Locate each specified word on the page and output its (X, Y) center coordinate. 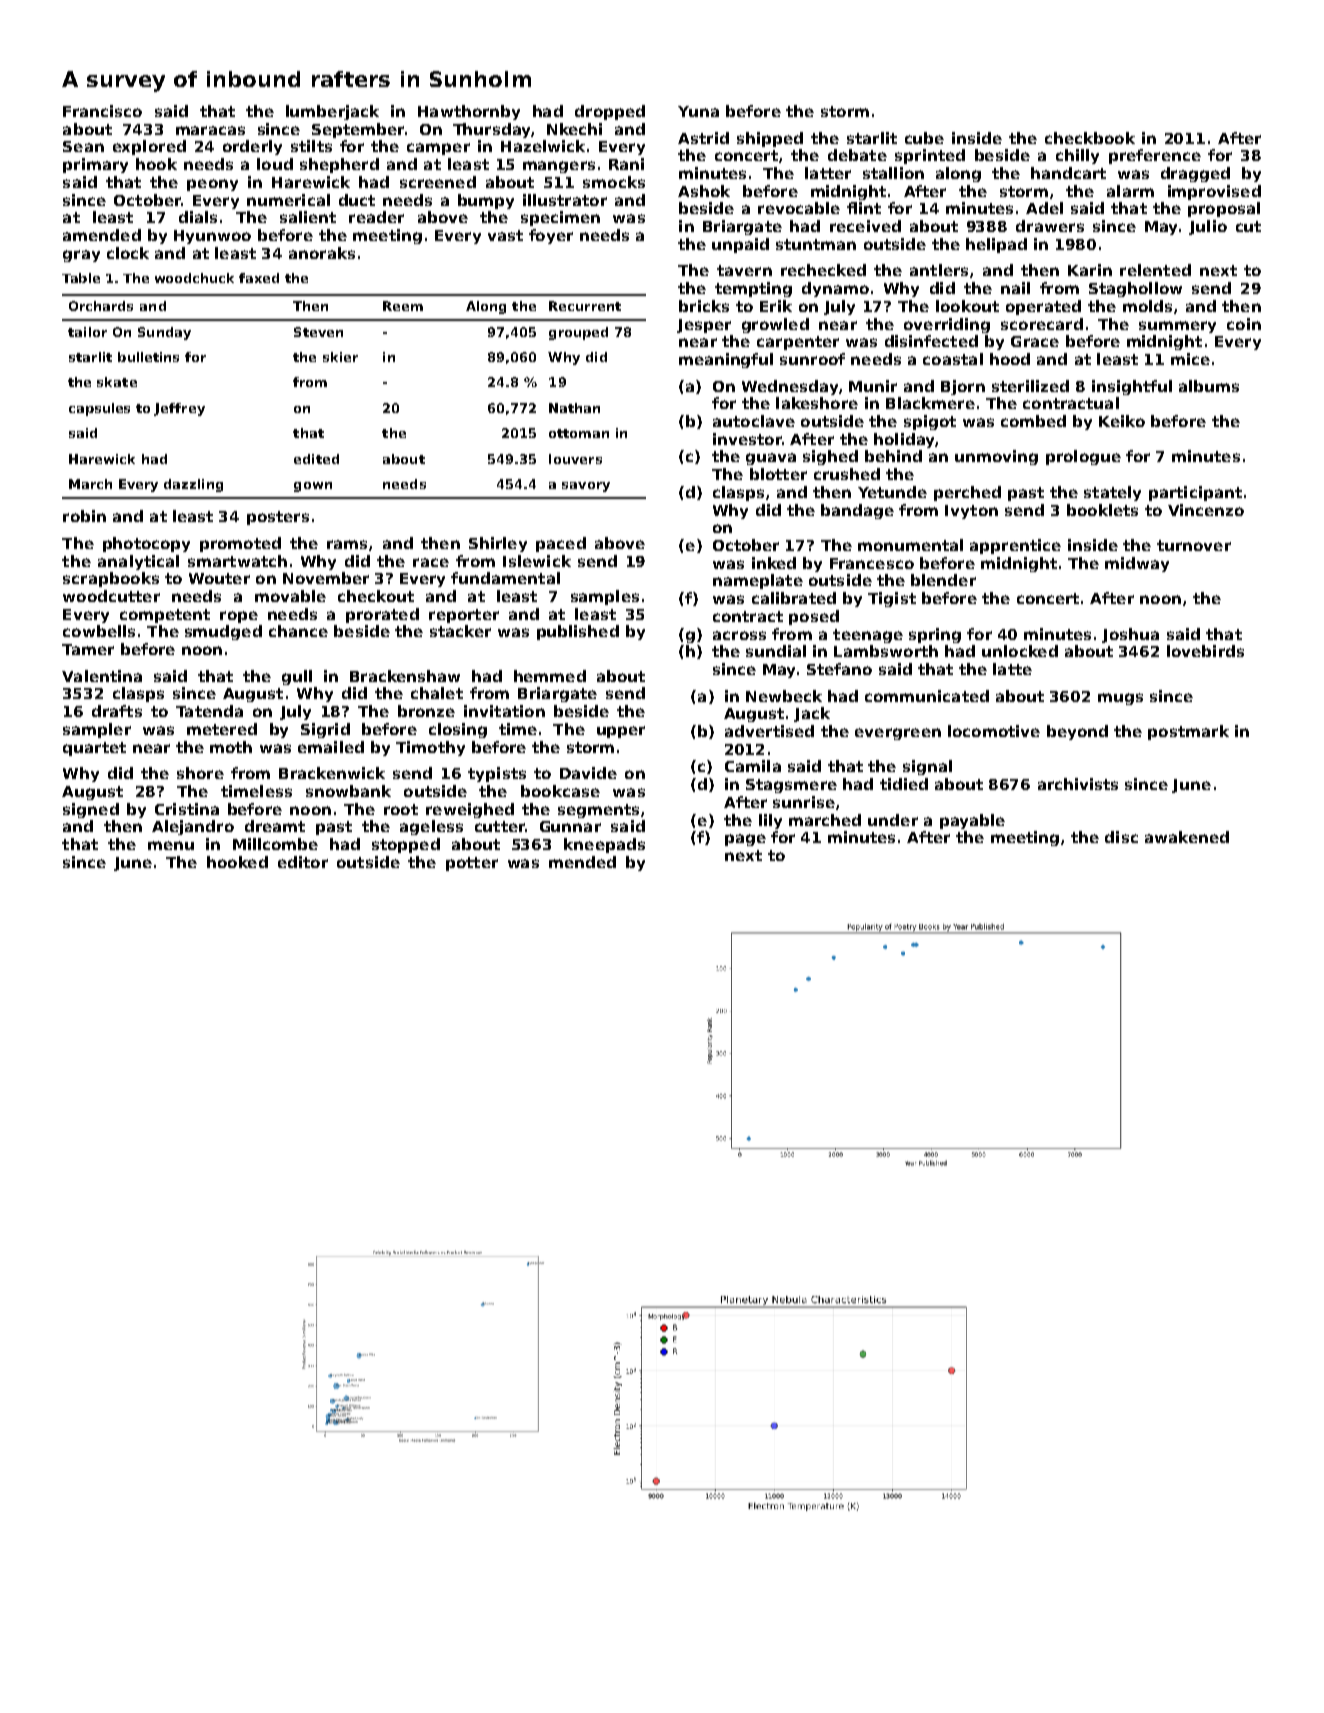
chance (298, 631)
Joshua (1130, 635)
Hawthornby (469, 112)
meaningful (726, 360)
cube (924, 138)
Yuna (698, 111)
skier (340, 357)
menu (171, 845)
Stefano (839, 669)
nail (1015, 288)
